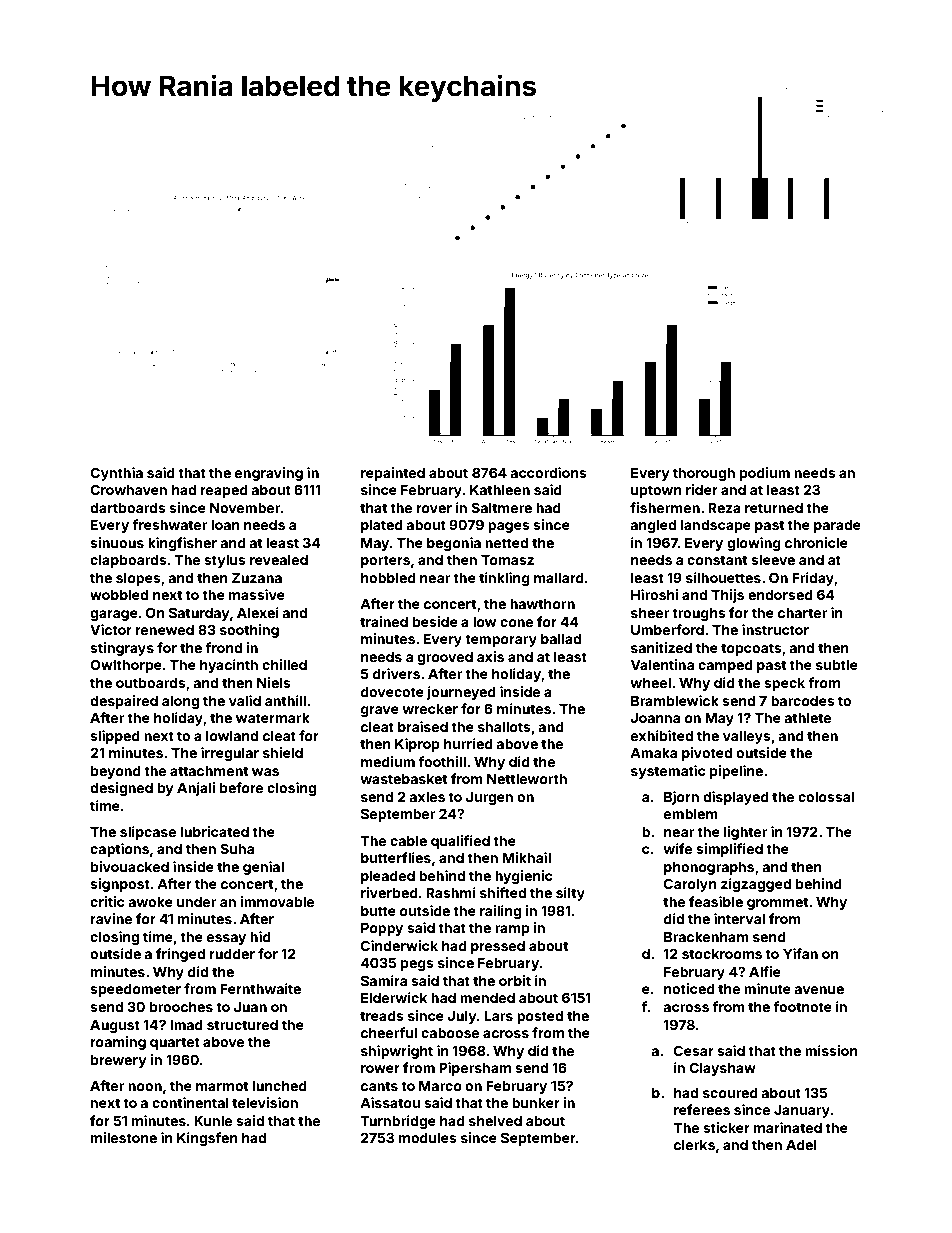  I want to click on Hiroshi, so click(654, 594).
